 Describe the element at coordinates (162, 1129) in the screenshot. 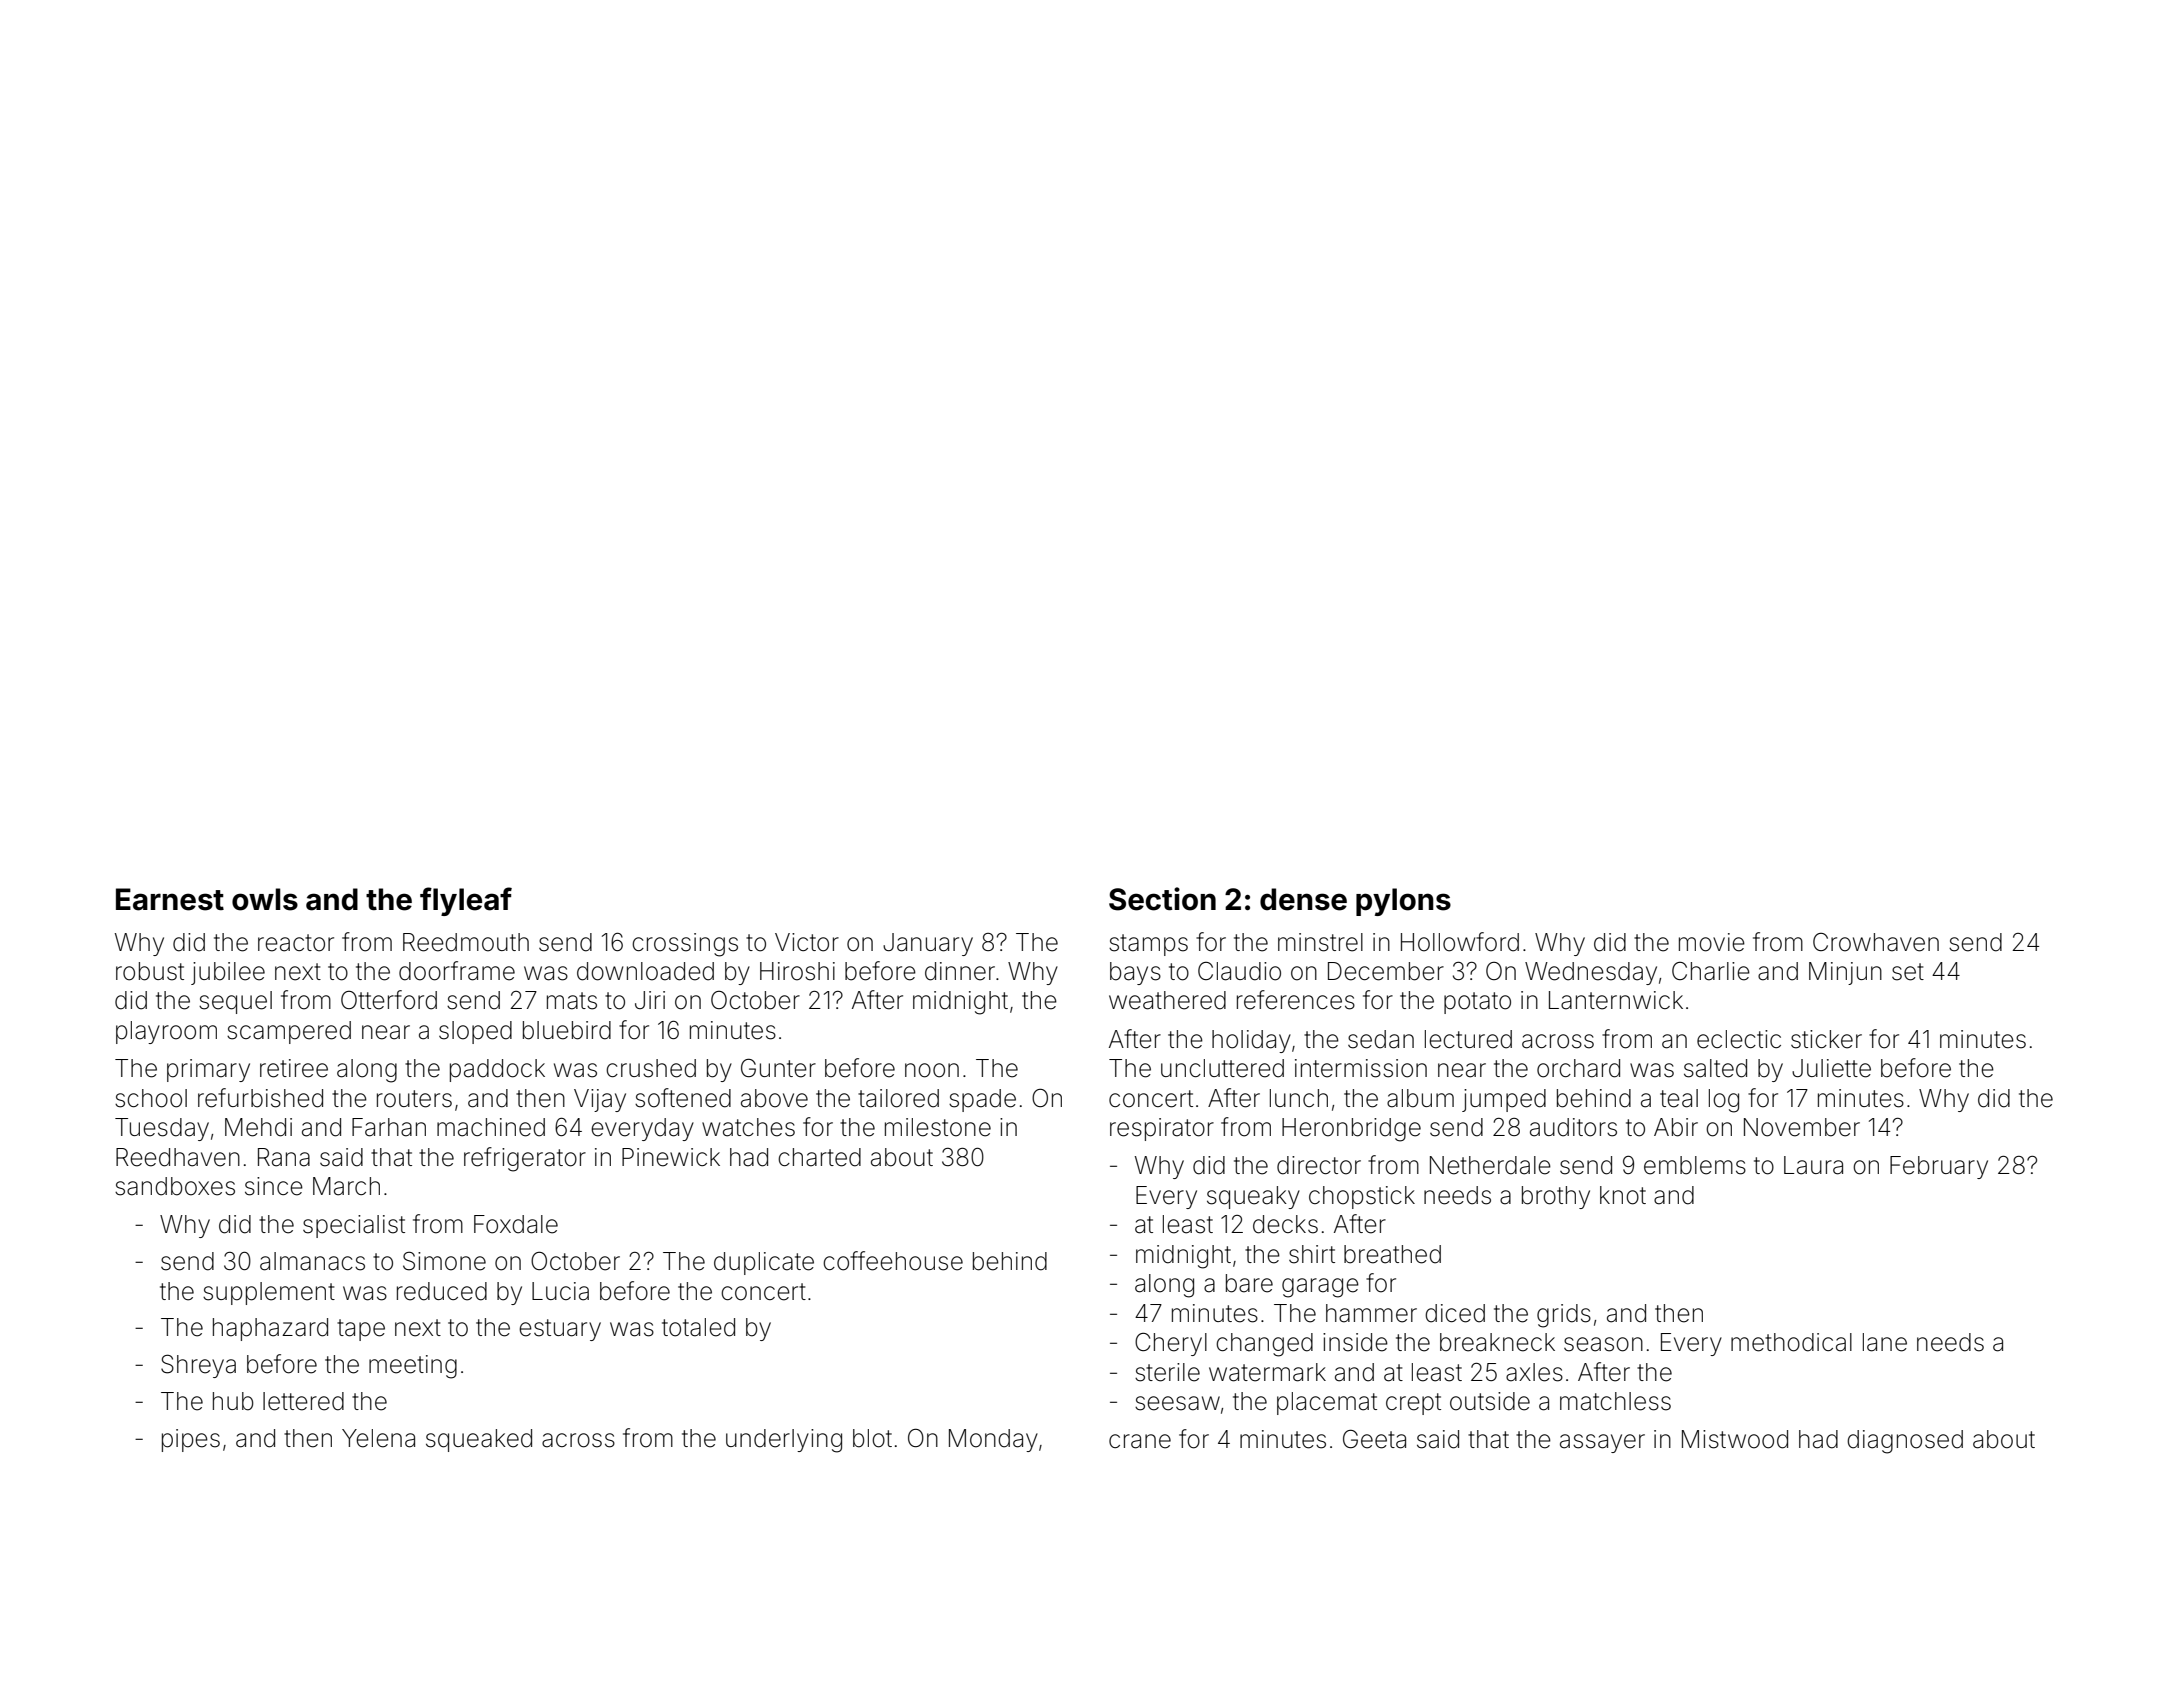

I see `Tuesday` at that location.
